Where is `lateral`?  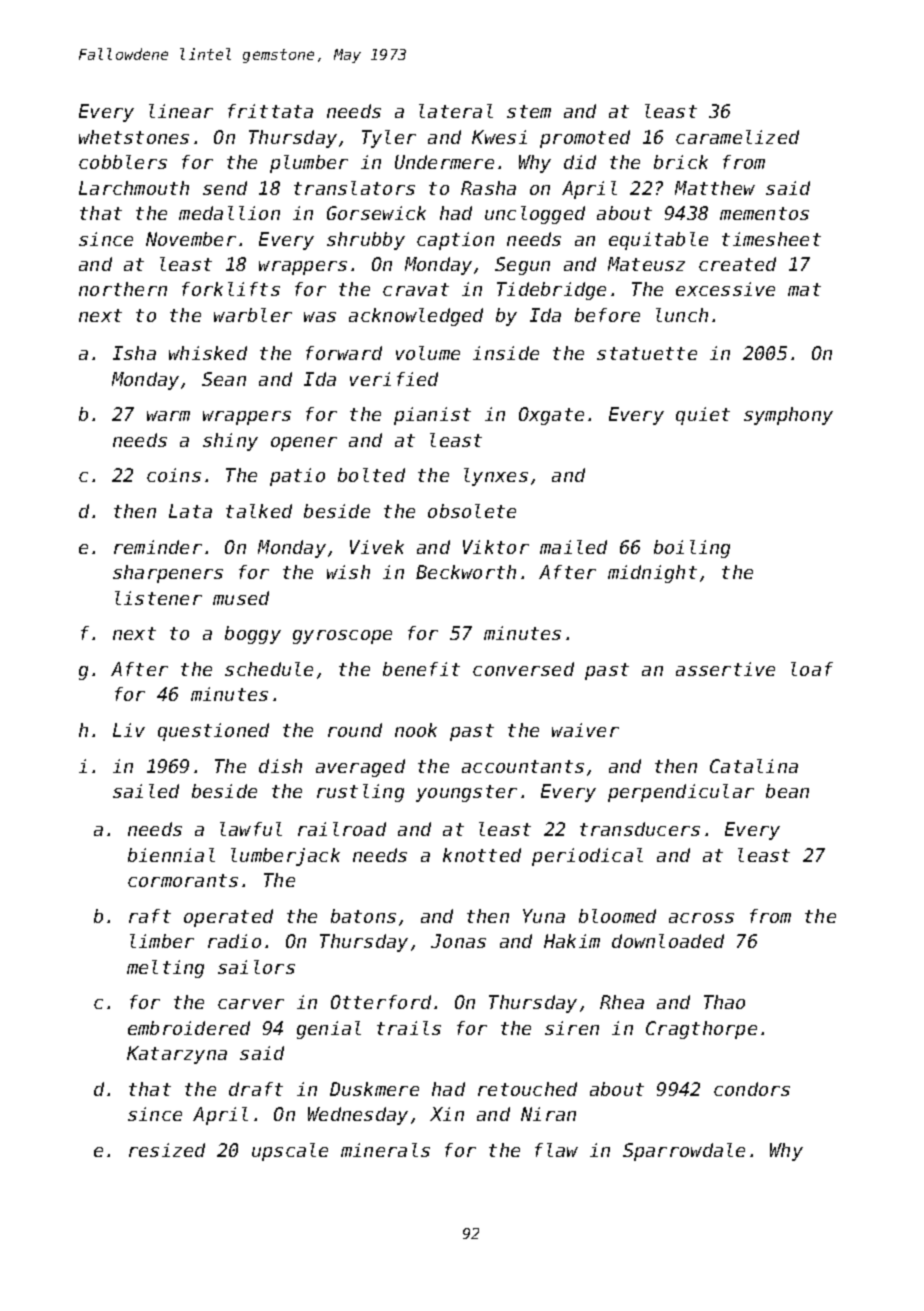 lateral is located at coordinates (456, 111).
